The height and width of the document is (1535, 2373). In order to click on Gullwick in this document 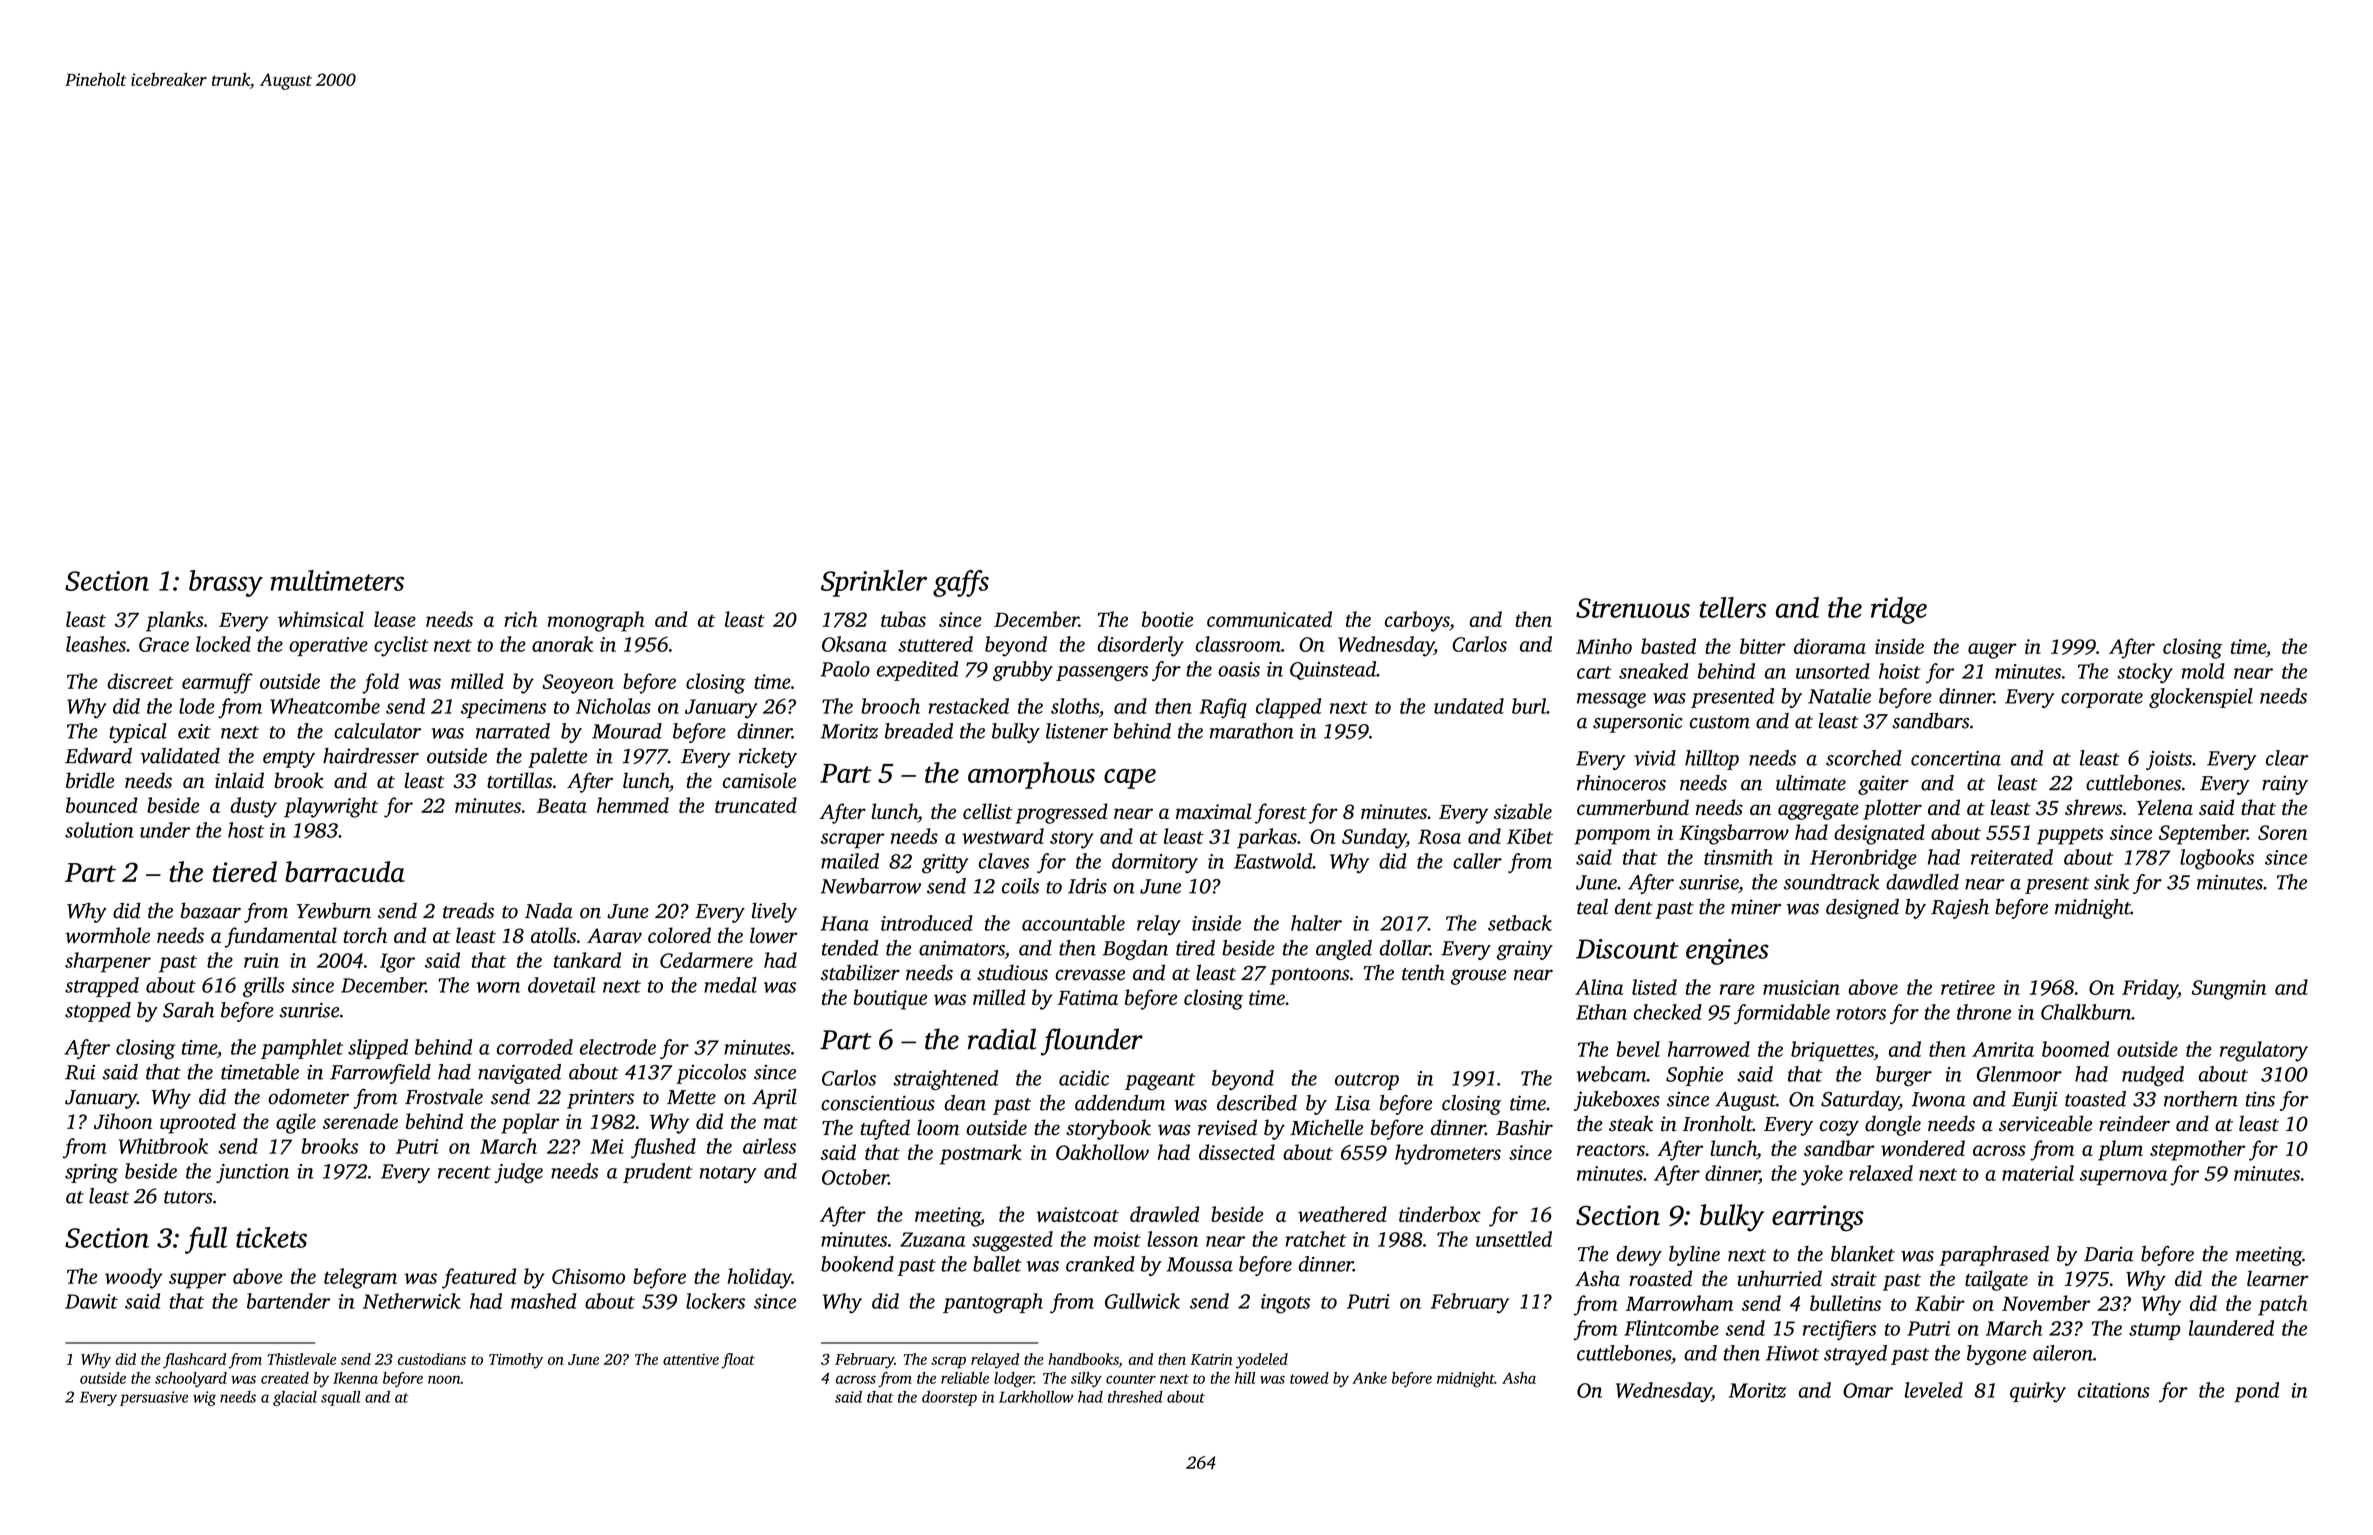, I will do `click(1142, 1301)`.
